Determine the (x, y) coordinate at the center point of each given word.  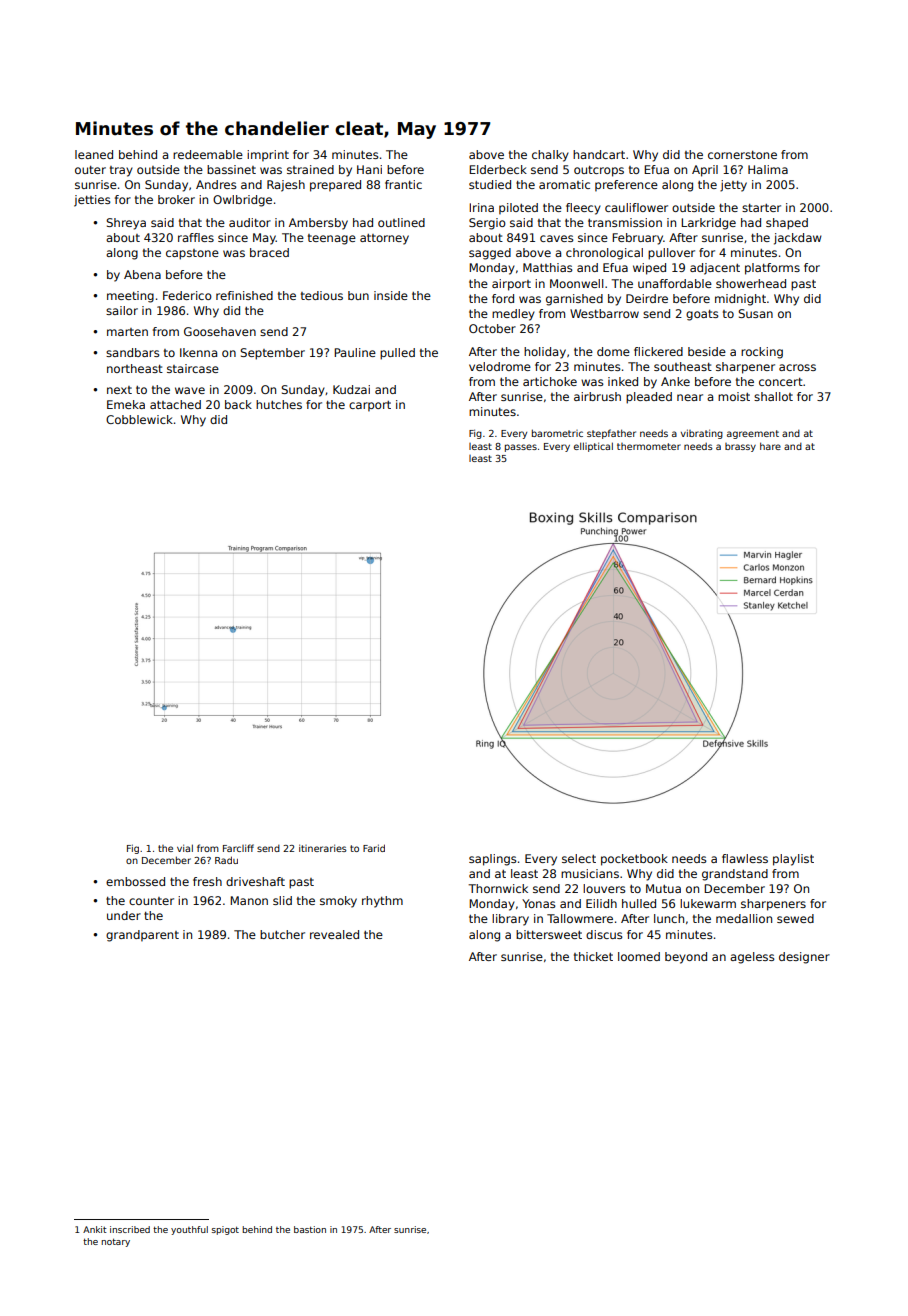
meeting (130, 297)
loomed (639, 956)
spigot (225, 1230)
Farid (374, 848)
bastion (310, 1229)
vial (185, 848)
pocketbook (634, 860)
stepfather (611, 434)
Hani (369, 169)
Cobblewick (139, 419)
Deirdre (647, 298)
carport (370, 406)
